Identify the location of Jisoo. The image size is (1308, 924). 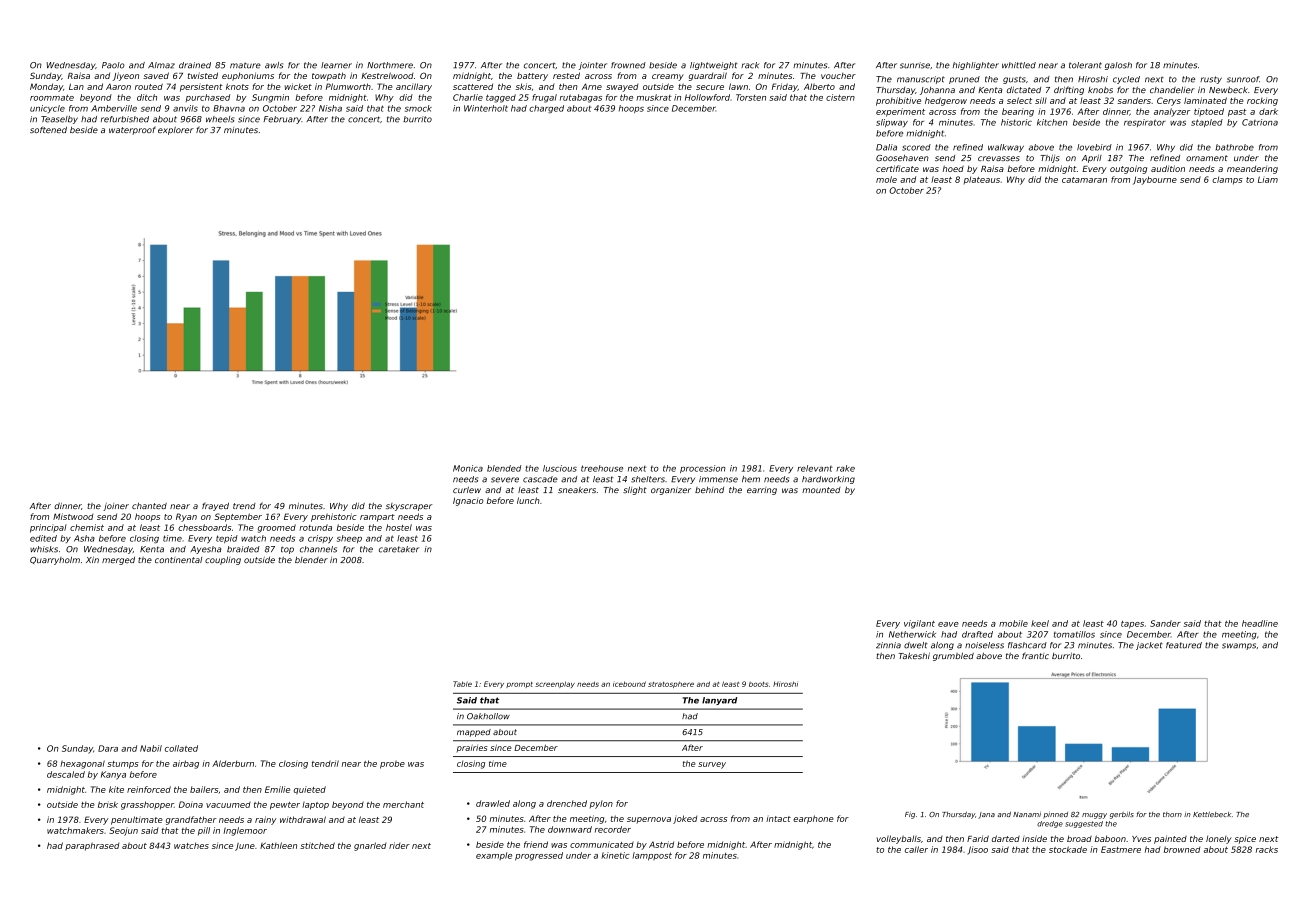
(977, 850).
